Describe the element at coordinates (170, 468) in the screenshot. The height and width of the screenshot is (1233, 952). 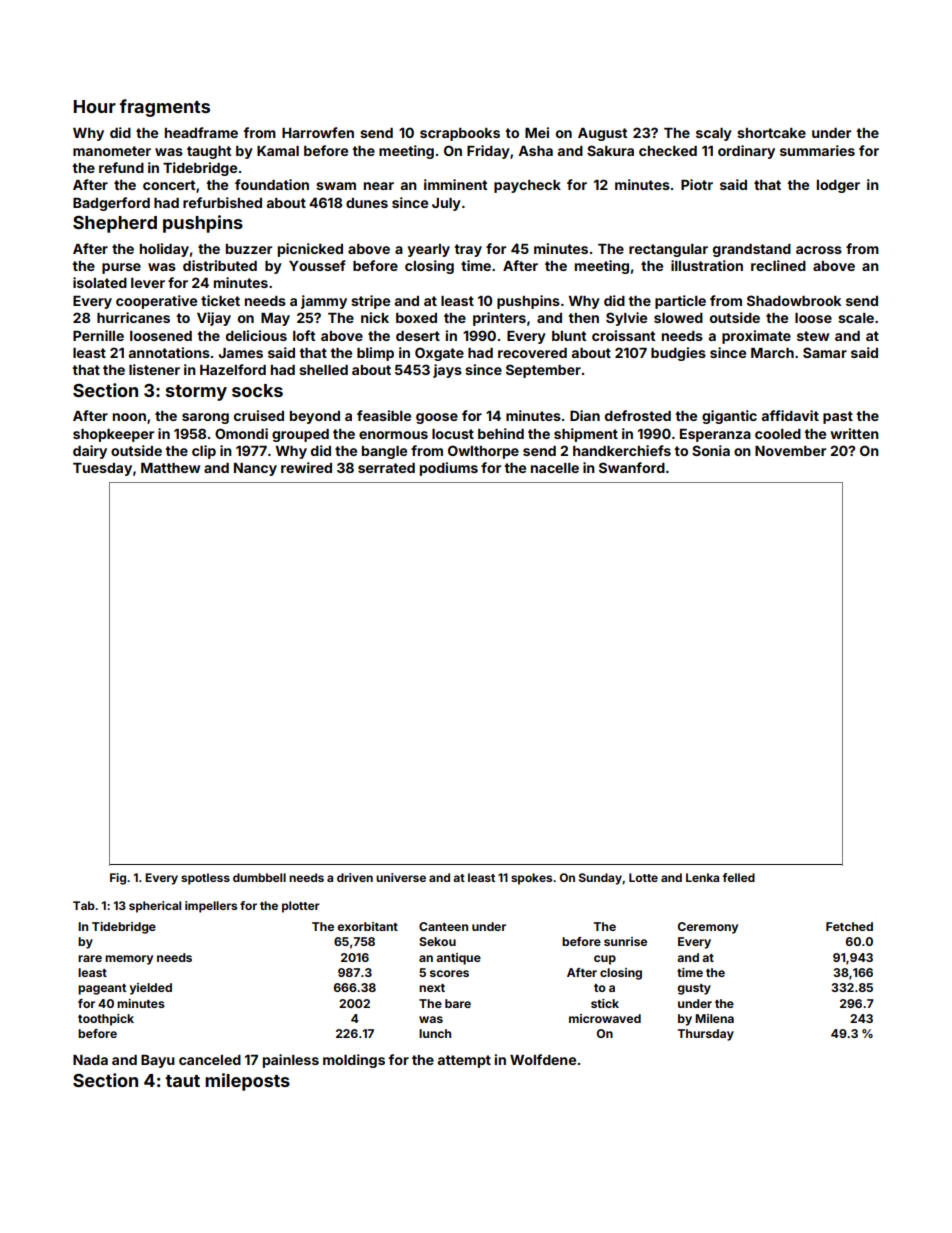
I see `Matthew` at that location.
